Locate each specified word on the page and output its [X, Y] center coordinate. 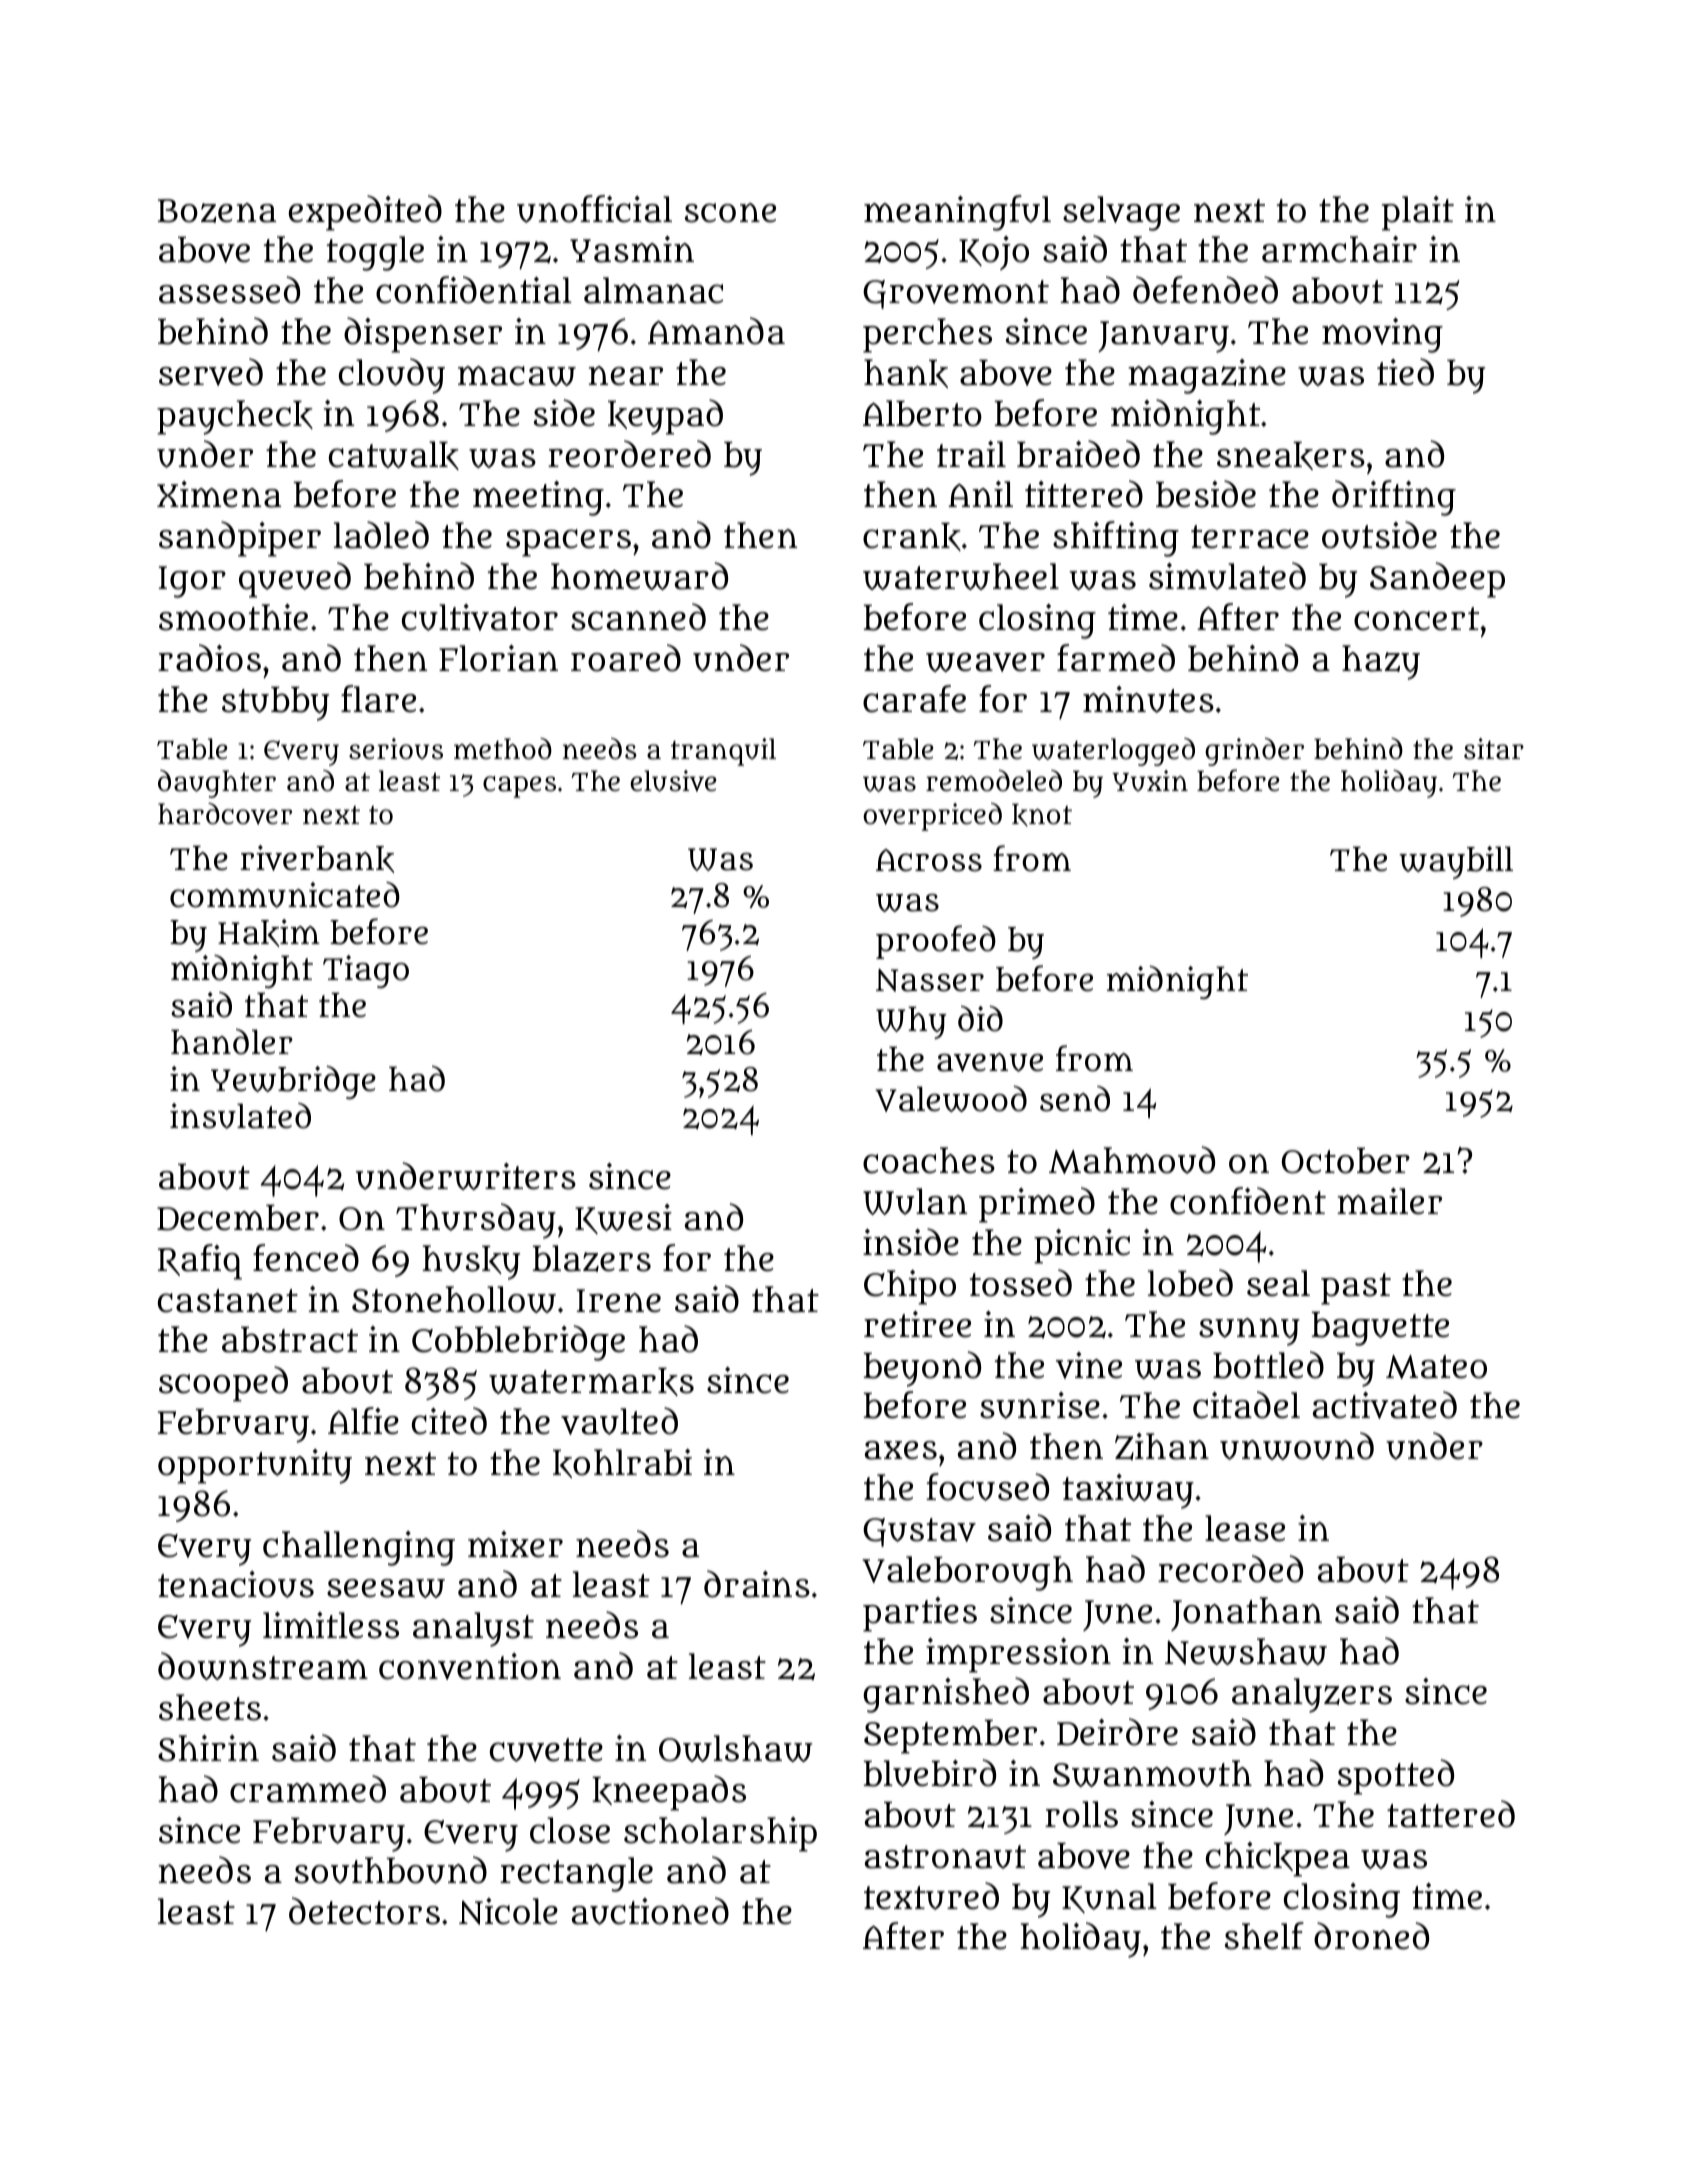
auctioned [650, 1911]
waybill [1456, 862]
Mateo [1436, 1367]
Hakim [269, 933]
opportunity [255, 1466]
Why [911, 1022]
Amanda [716, 331]
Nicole [508, 1911]
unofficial [594, 209]
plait [1418, 213]
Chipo [910, 1287]
